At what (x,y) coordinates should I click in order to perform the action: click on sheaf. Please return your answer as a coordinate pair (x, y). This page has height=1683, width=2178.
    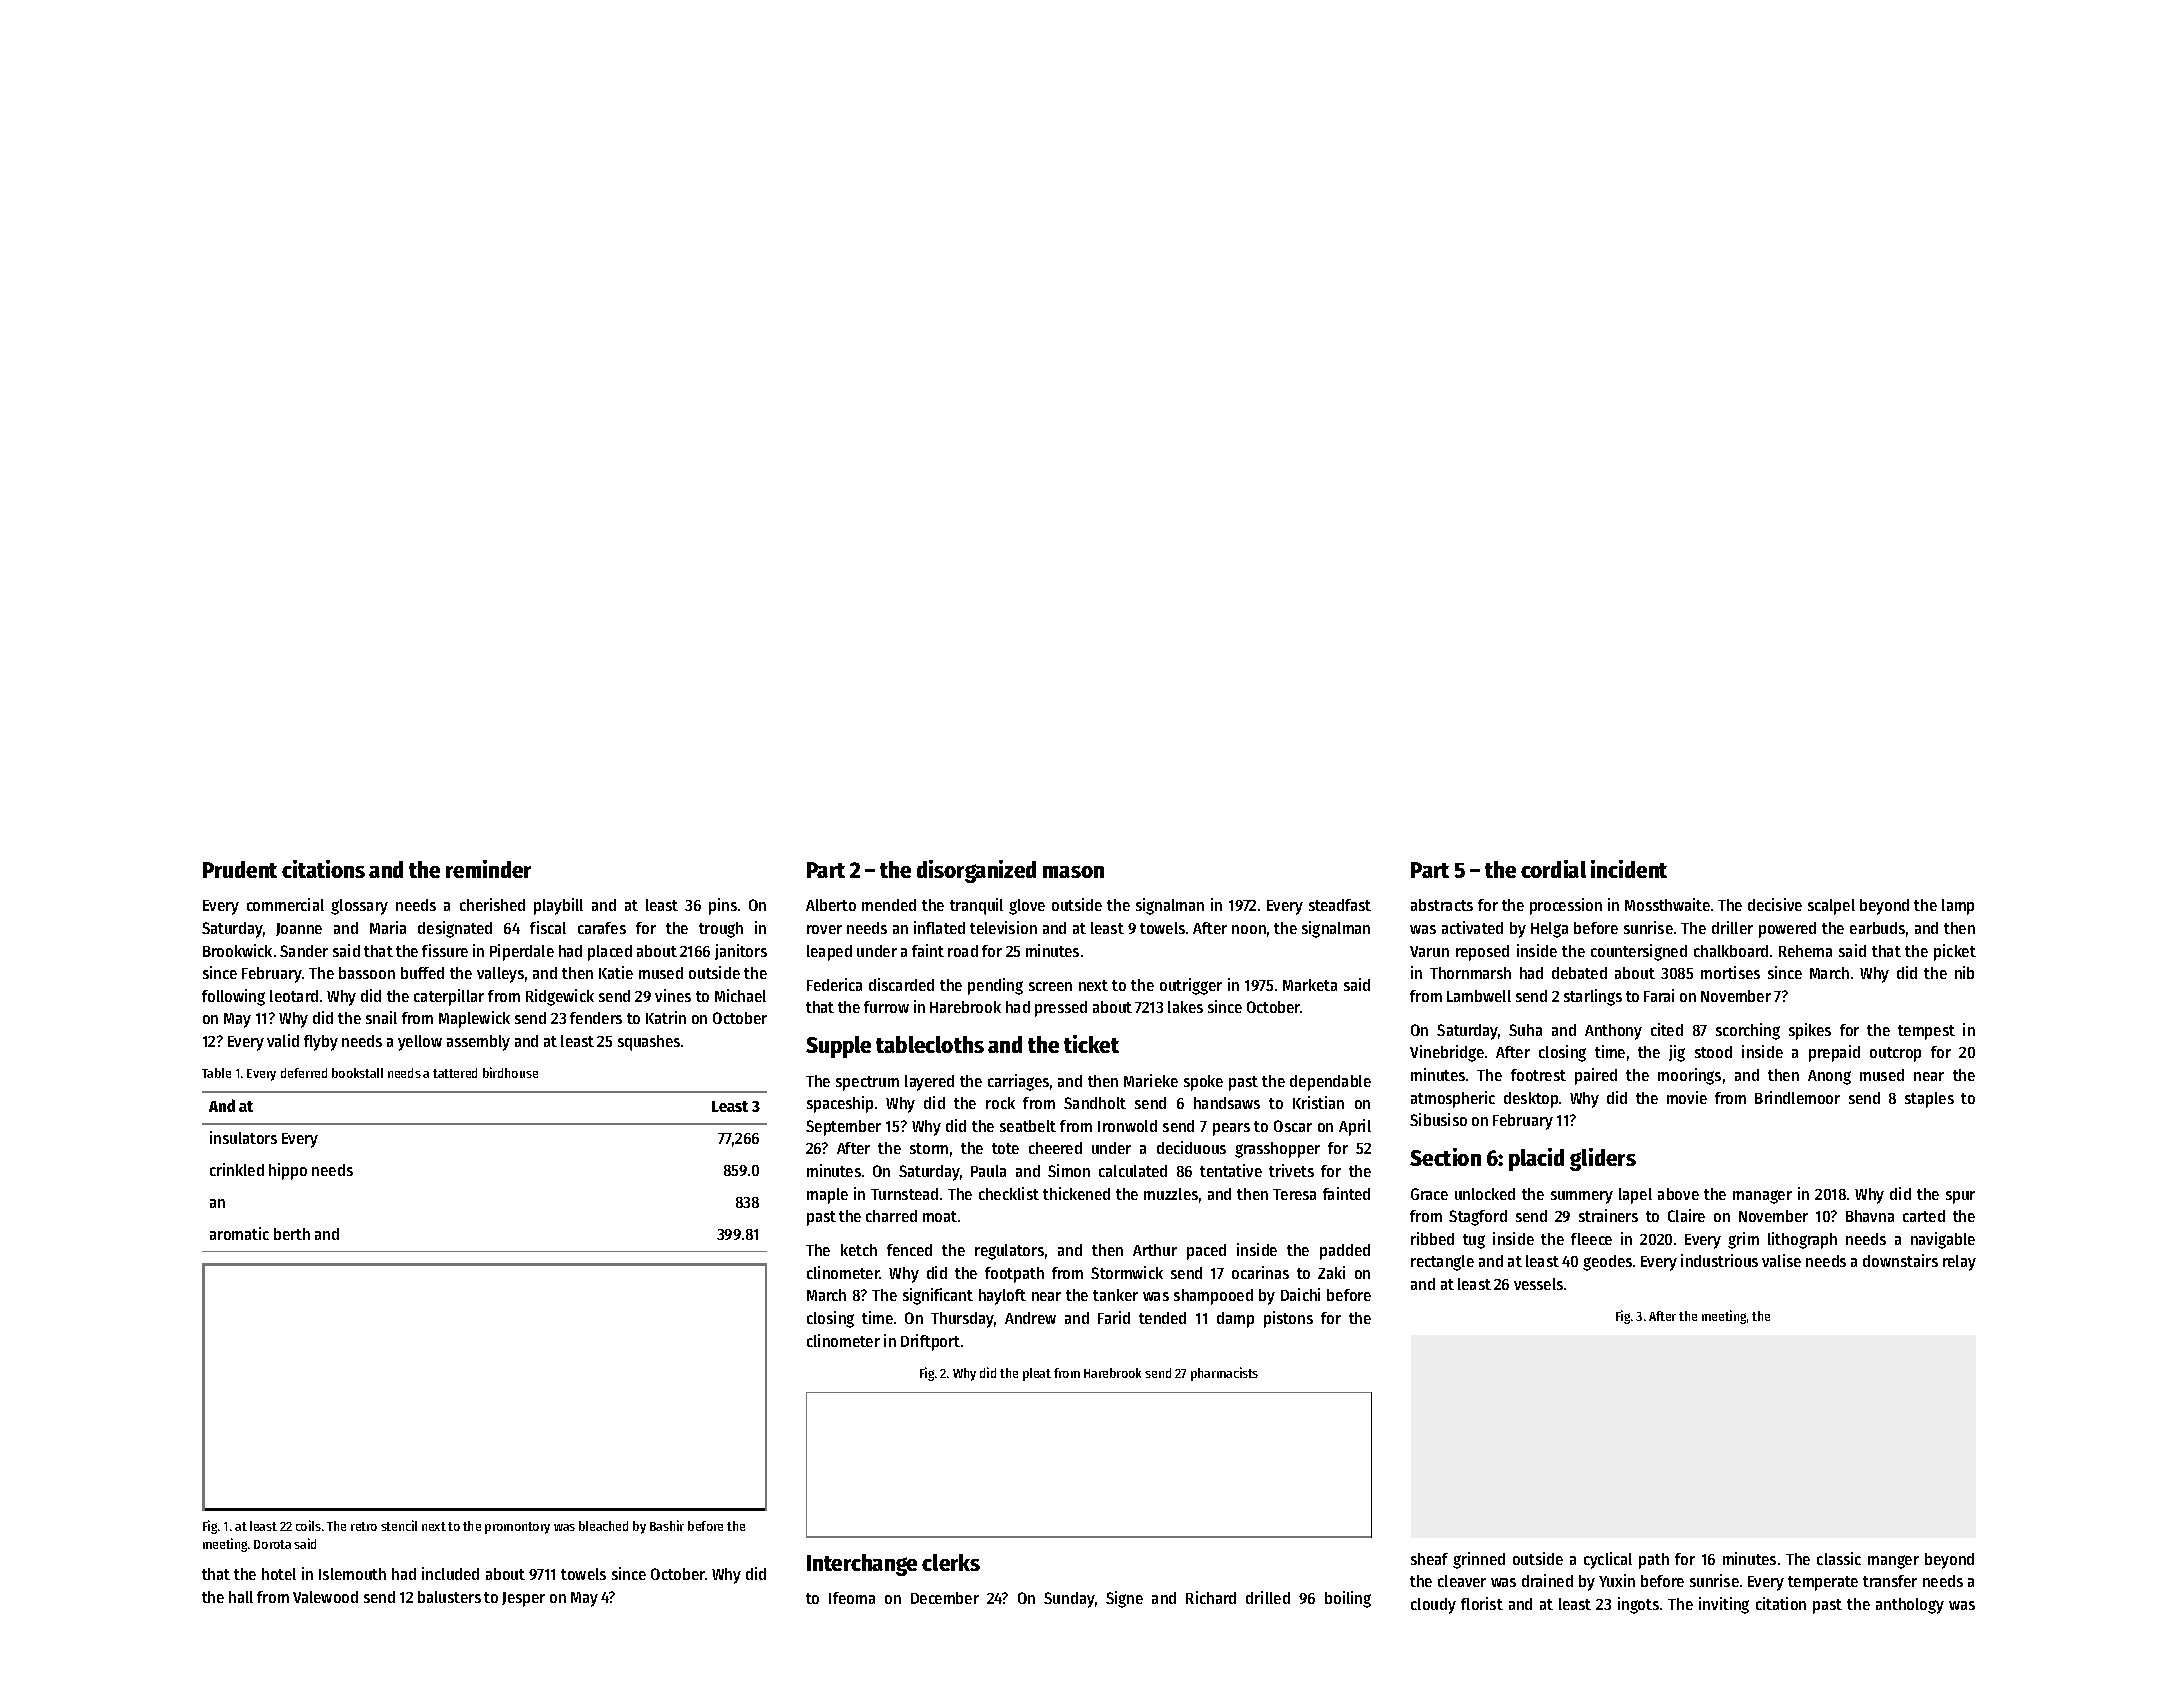
    Looking at the image, I should click on (1429, 1559).
